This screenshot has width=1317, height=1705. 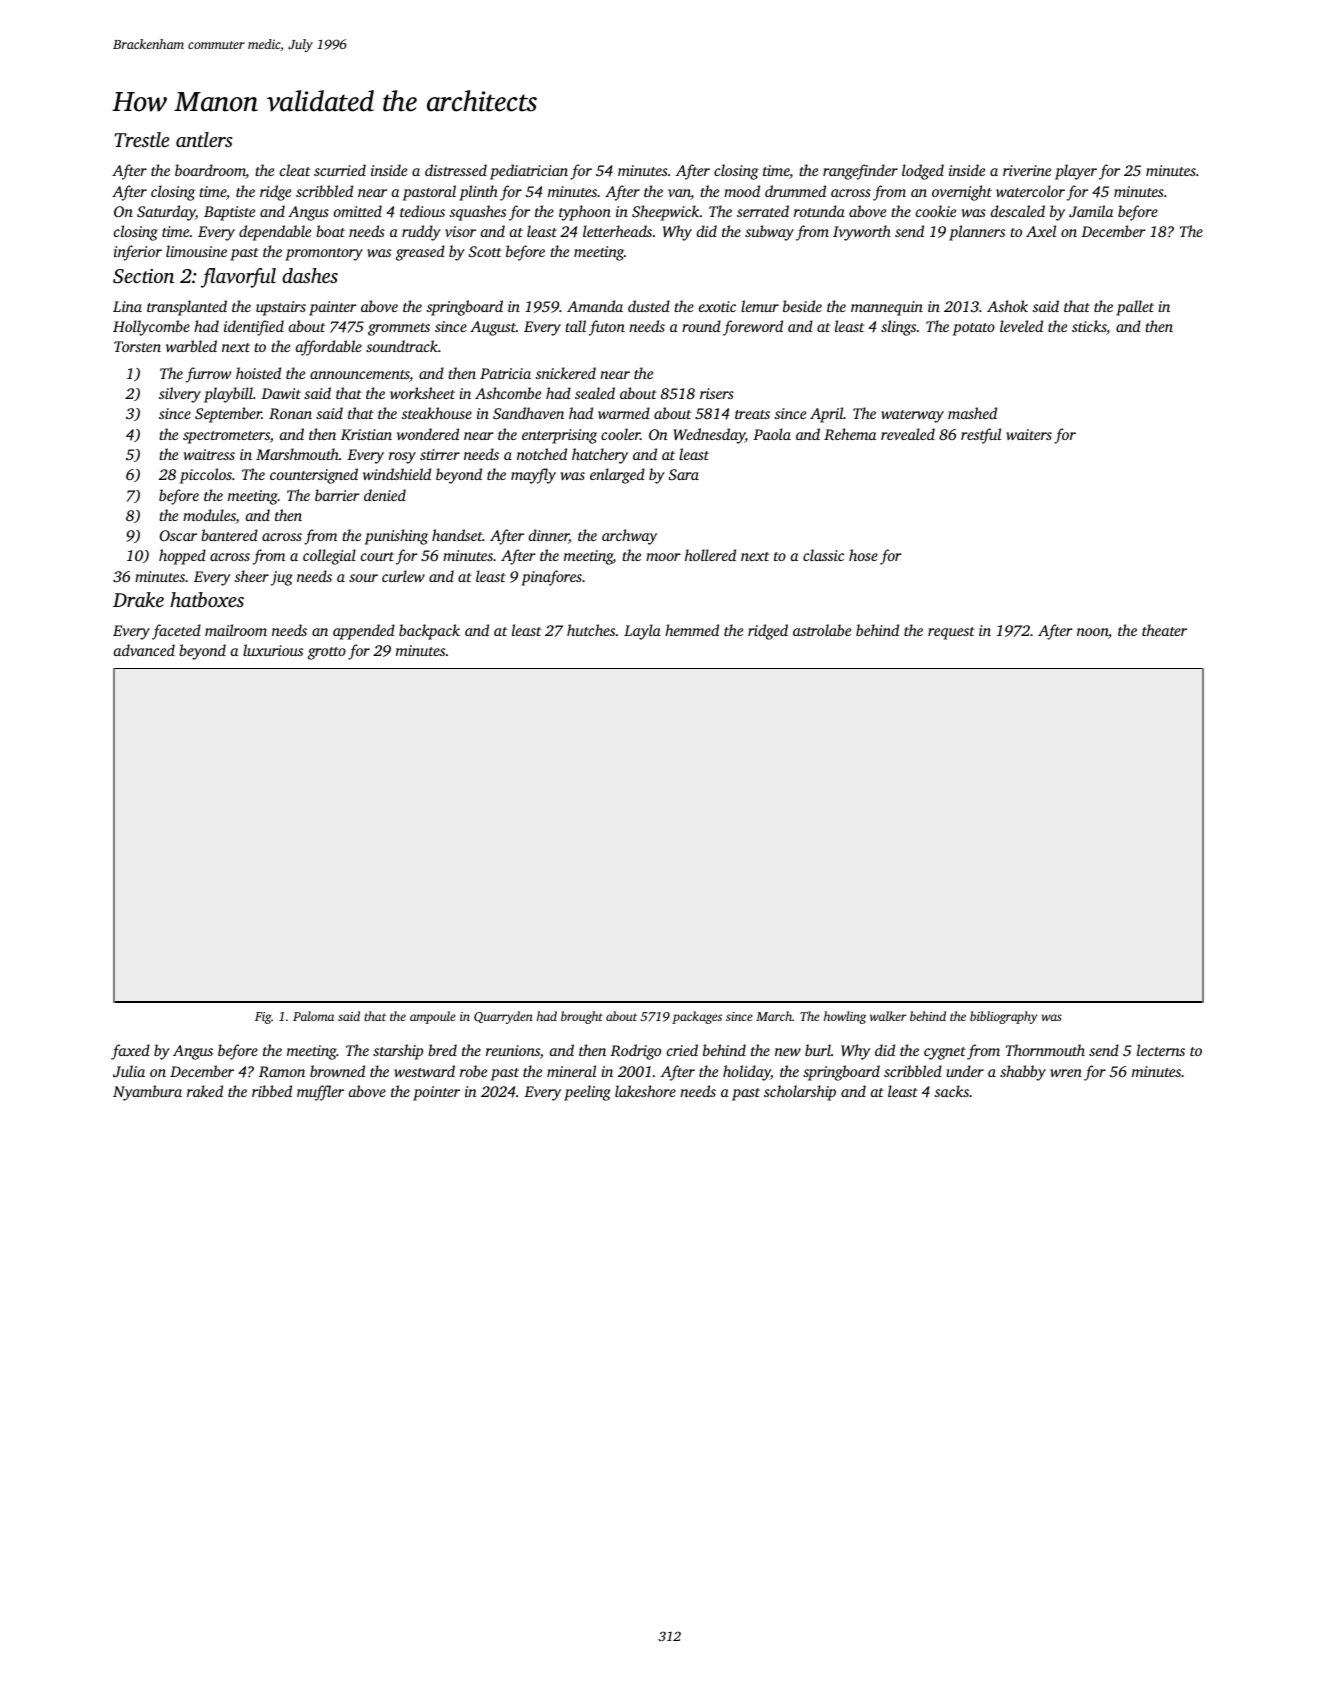 I want to click on mood, so click(x=742, y=191).
